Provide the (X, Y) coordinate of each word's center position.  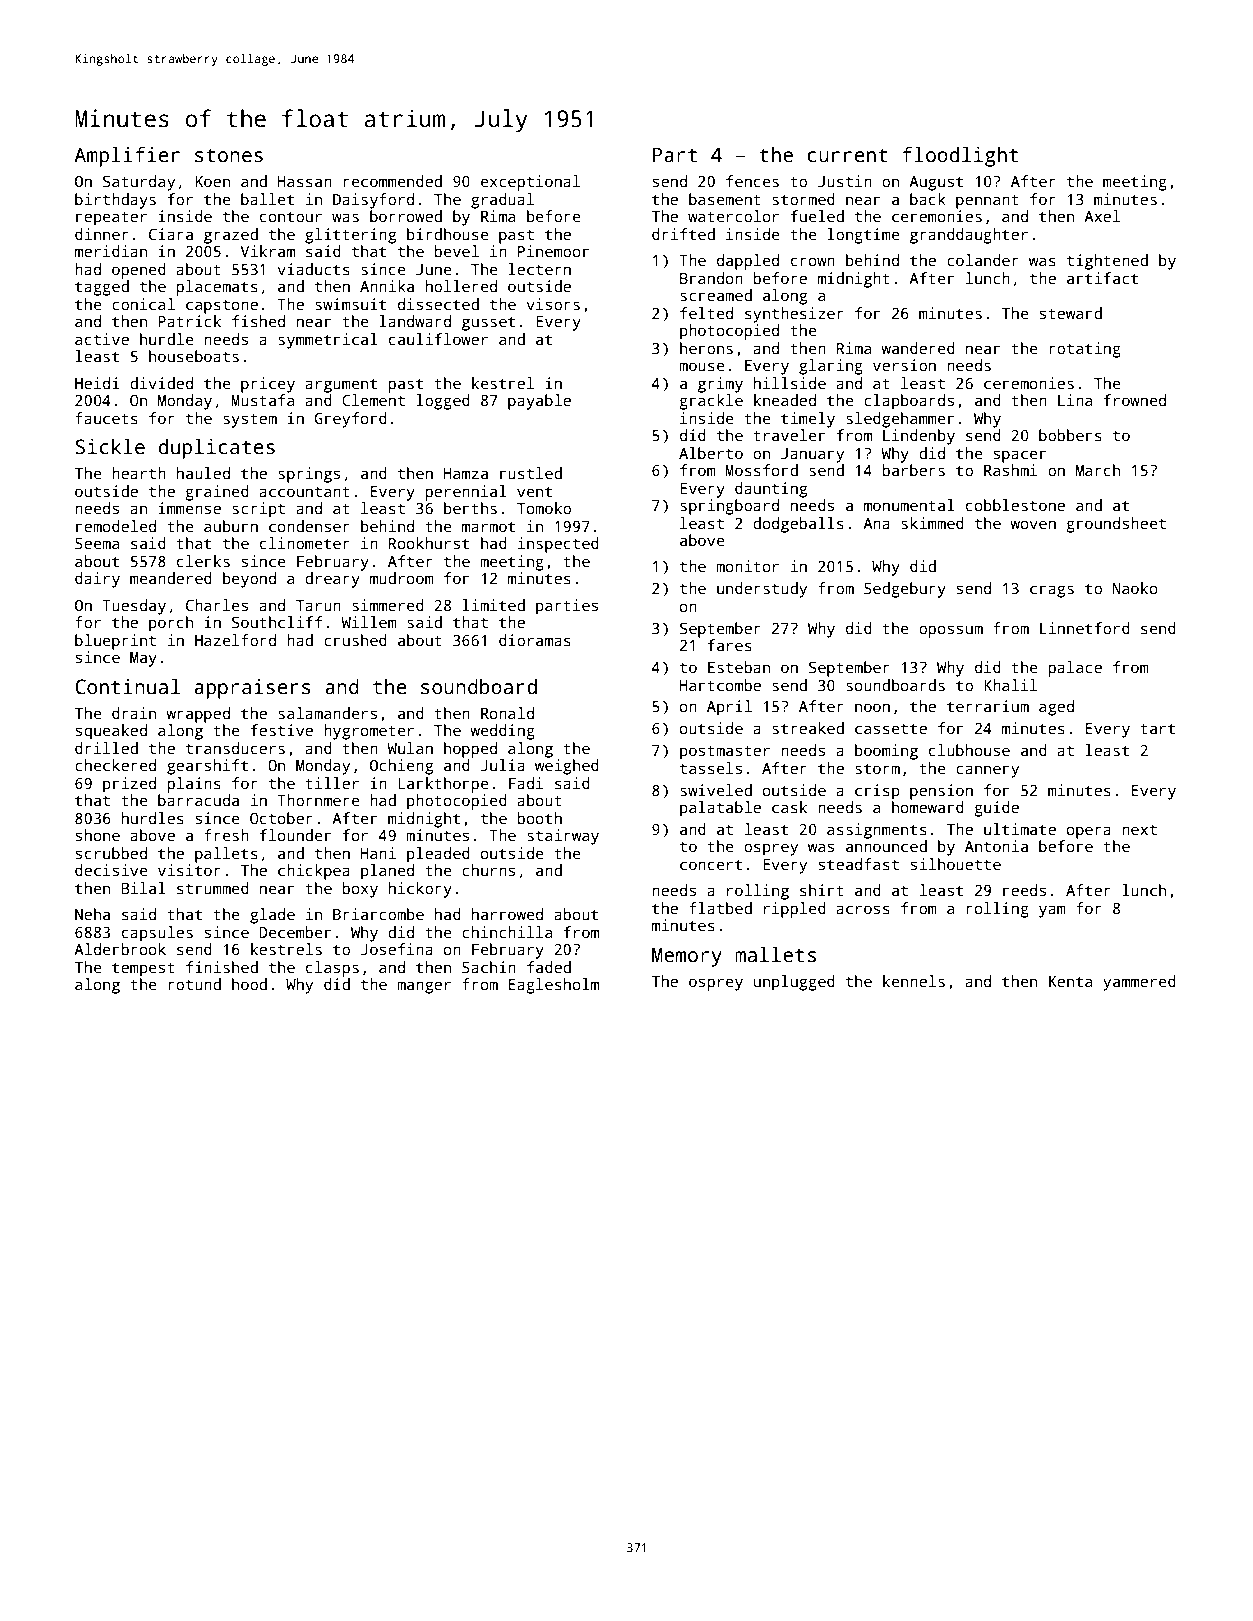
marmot (488, 527)
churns (488, 870)
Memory (687, 957)
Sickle (110, 447)
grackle (711, 402)
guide (996, 809)
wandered (918, 348)
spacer (1020, 456)
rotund (194, 984)
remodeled (116, 526)
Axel (1102, 216)
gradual (502, 201)
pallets (226, 855)
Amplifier (127, 157)
